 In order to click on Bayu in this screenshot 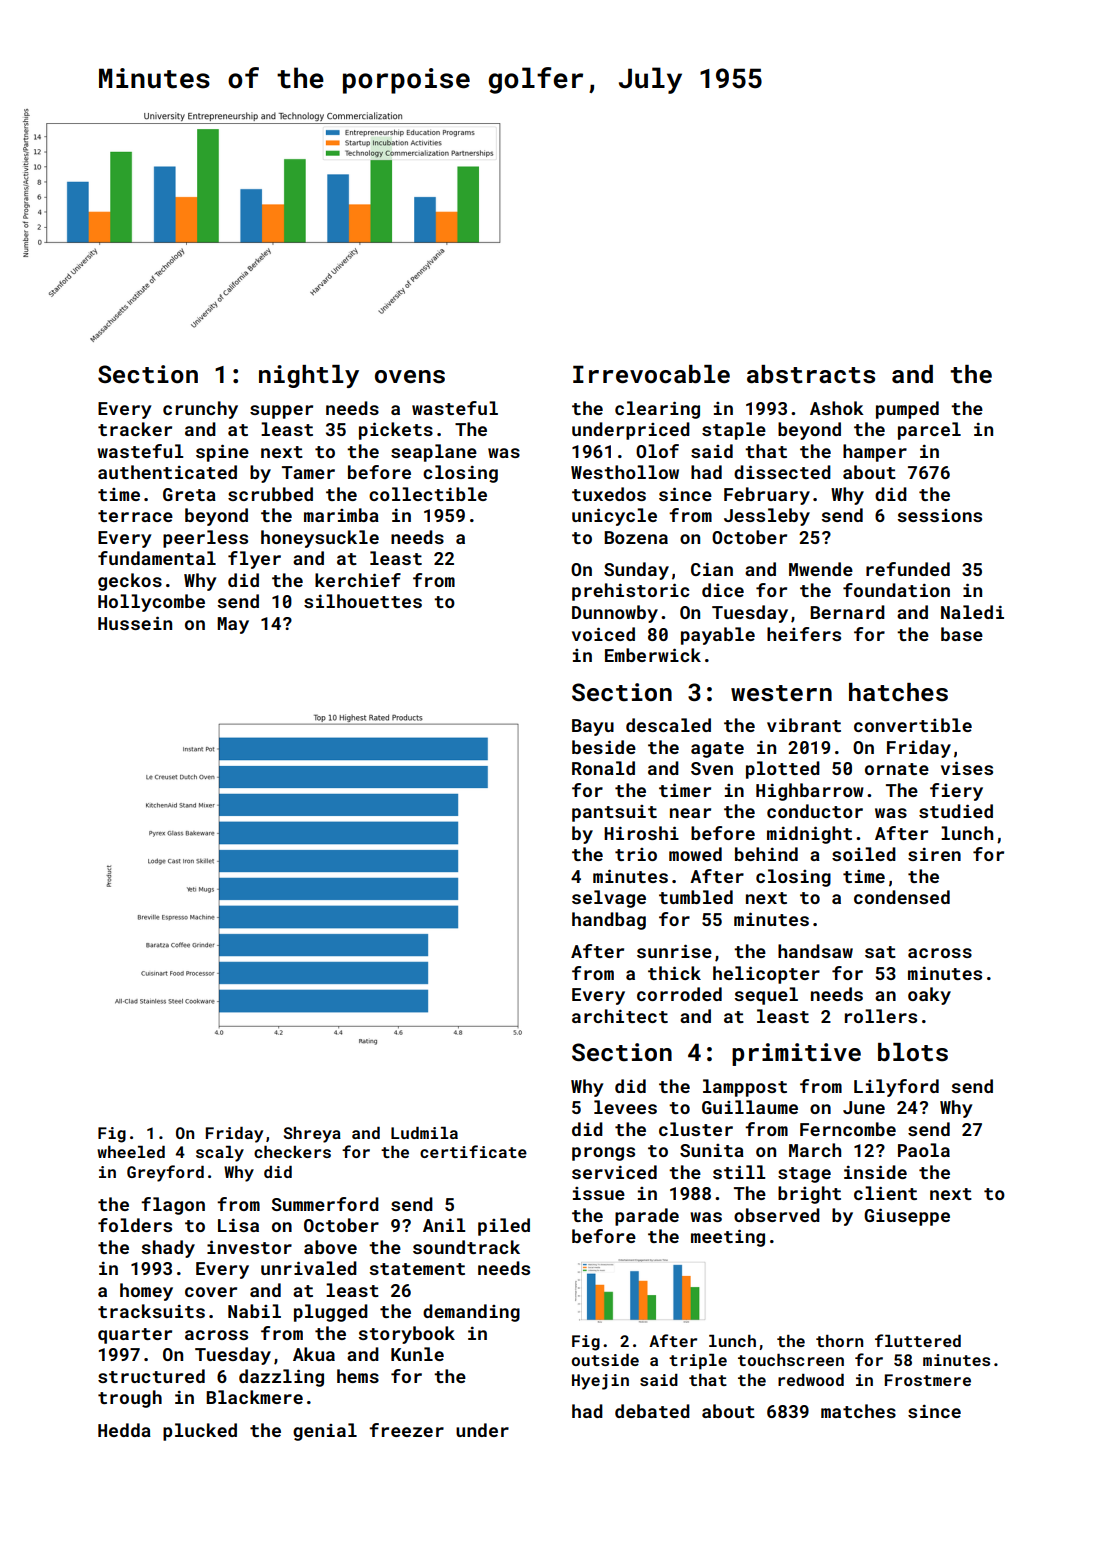, I will do `click(593, 727)`.
